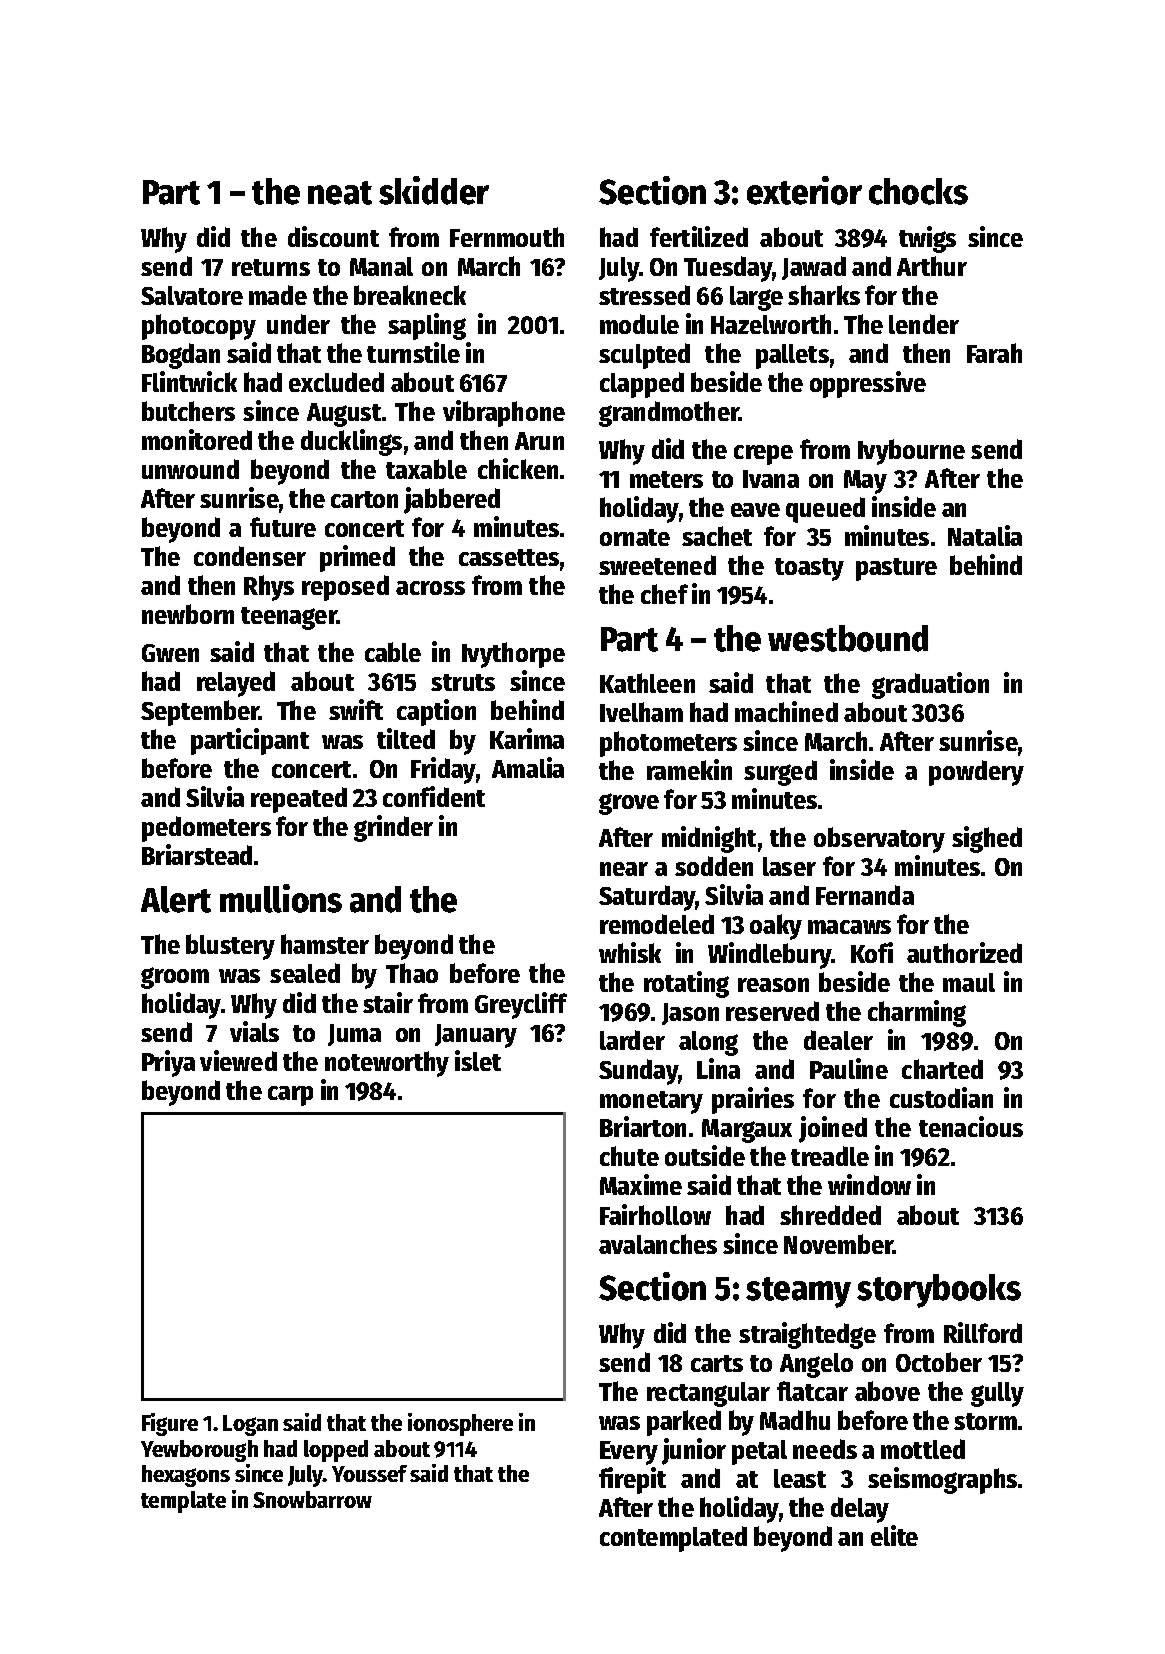 Image resolution: width=1165 pixels, height=1654 pixels. Describe the element at coordinates (896, 569) in the screenshot. I see `pasture` at that location.
